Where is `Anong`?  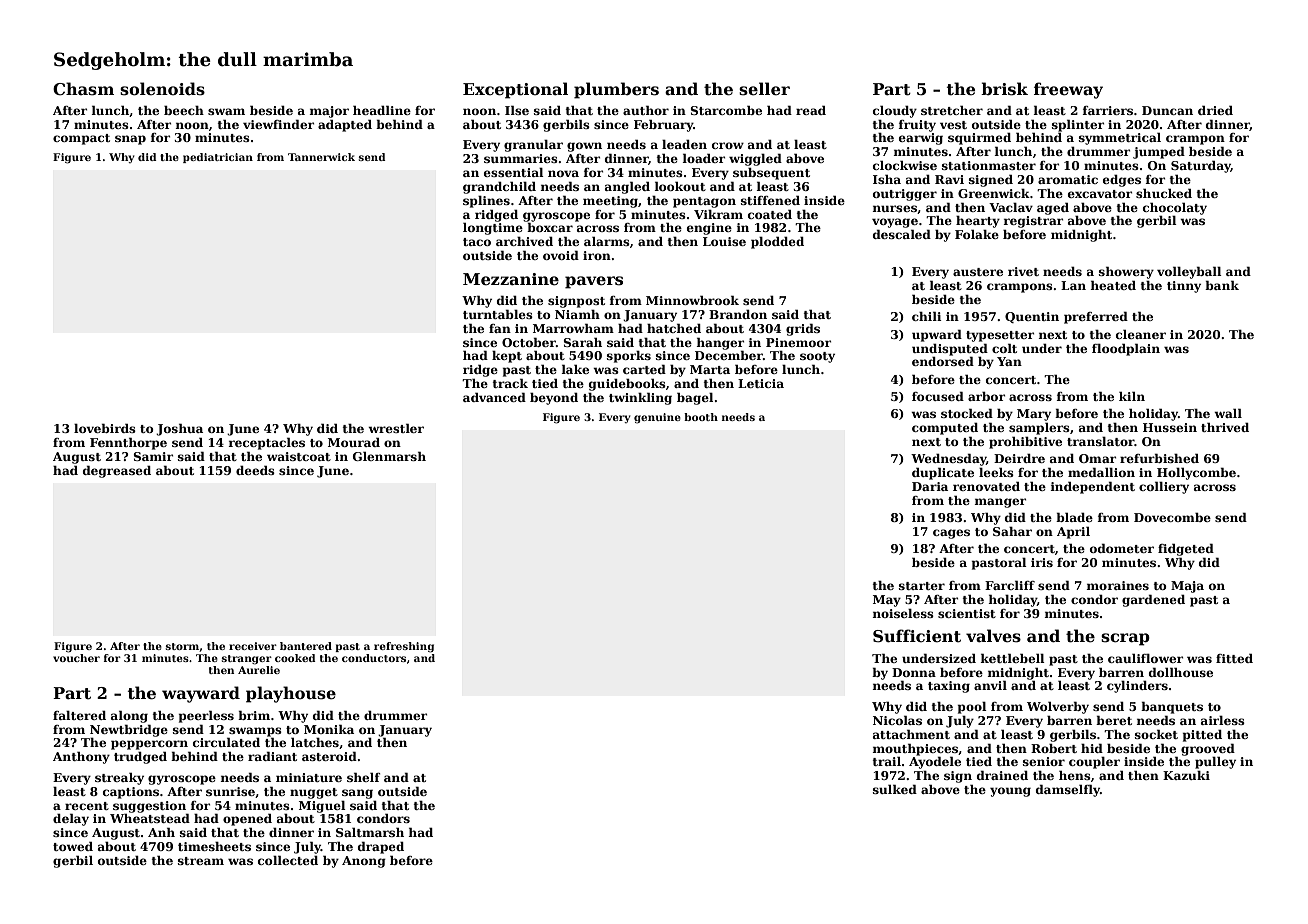
Anong is located at coordinates (364, 862).
